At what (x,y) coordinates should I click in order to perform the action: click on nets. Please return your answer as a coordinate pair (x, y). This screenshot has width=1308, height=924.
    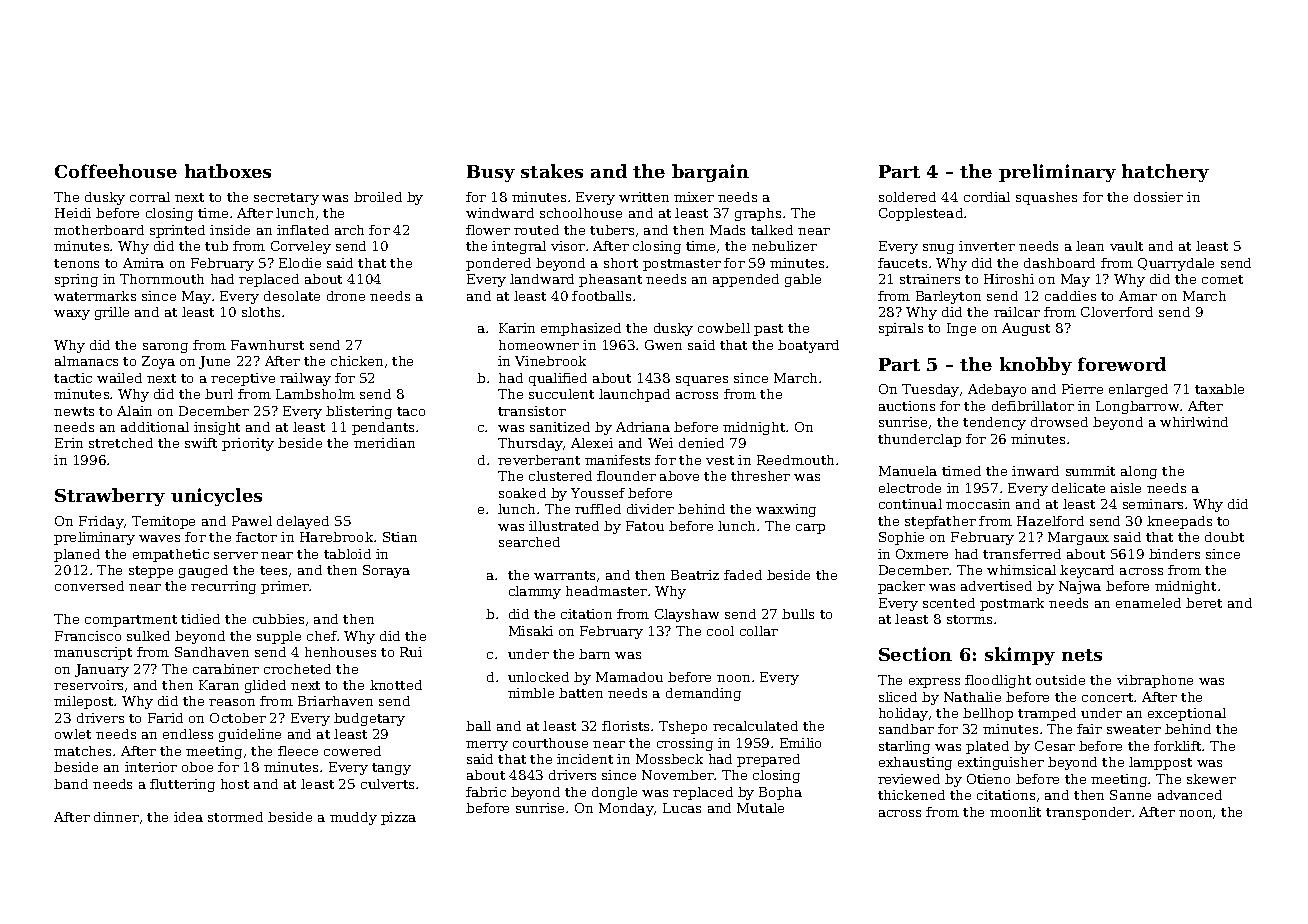
    Looking at the image, I should click on (1082, 655).
